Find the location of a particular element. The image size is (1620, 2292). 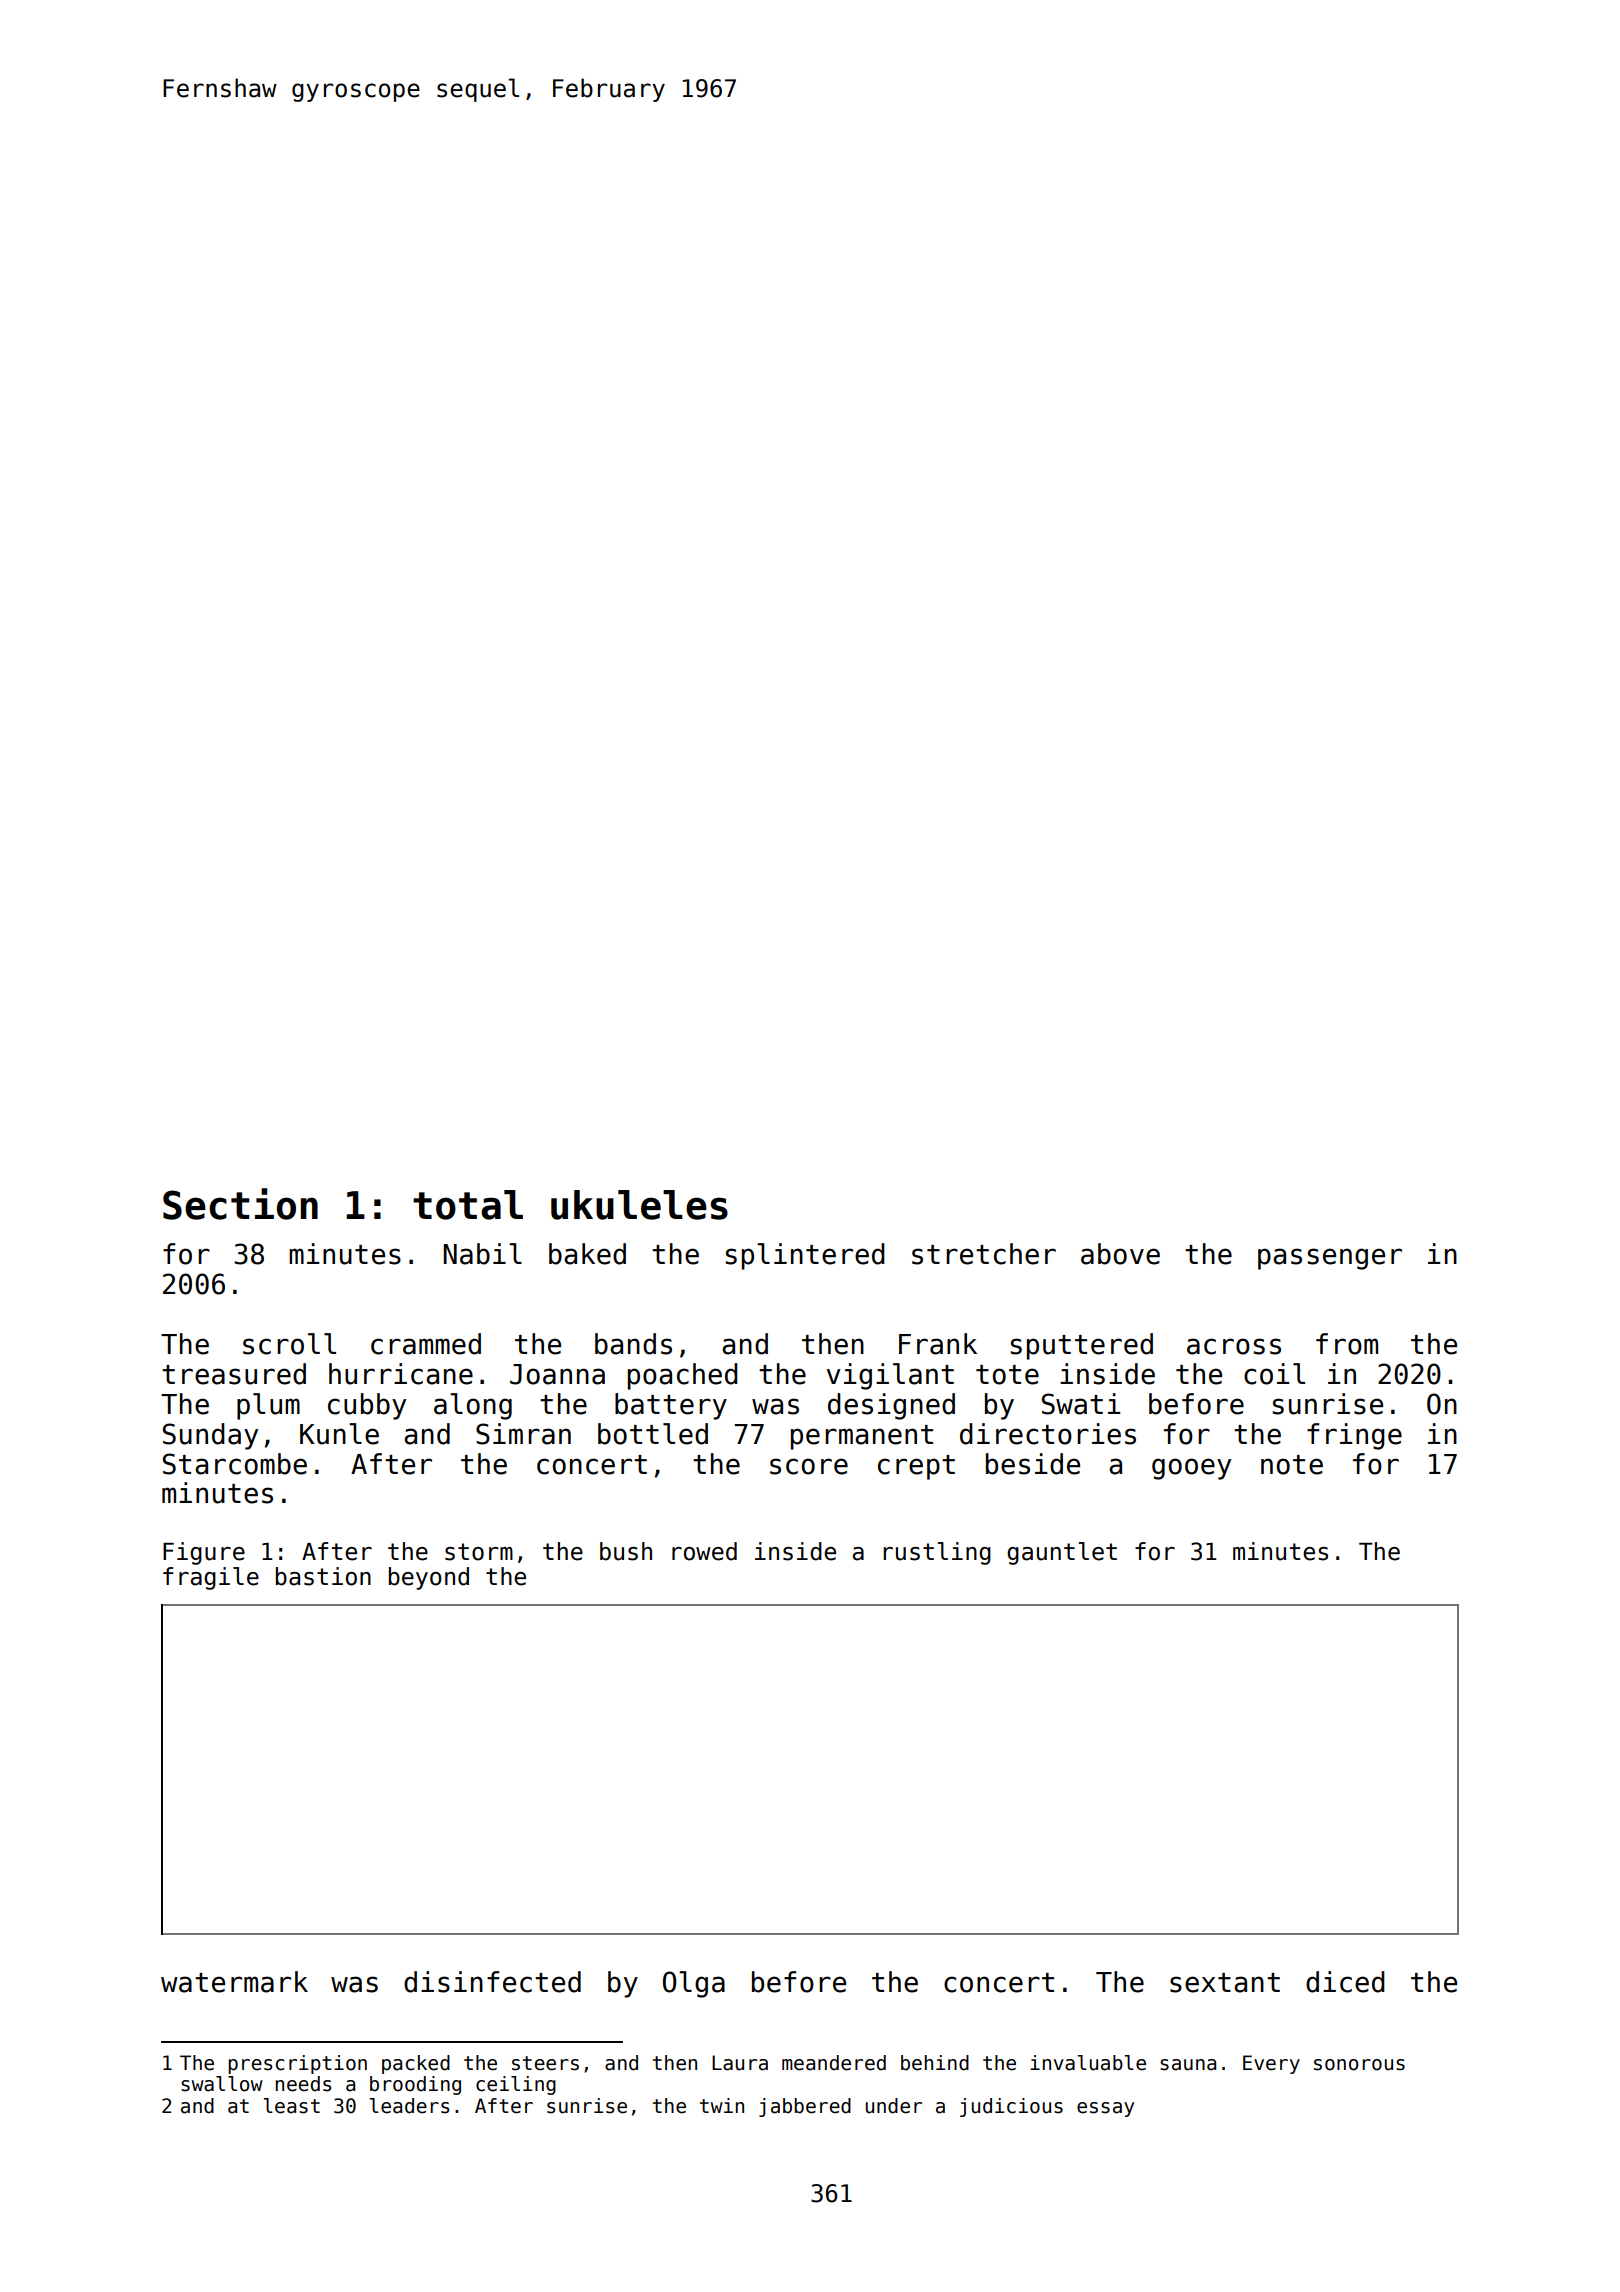

beyond is located at coordinates (429, 1578).
